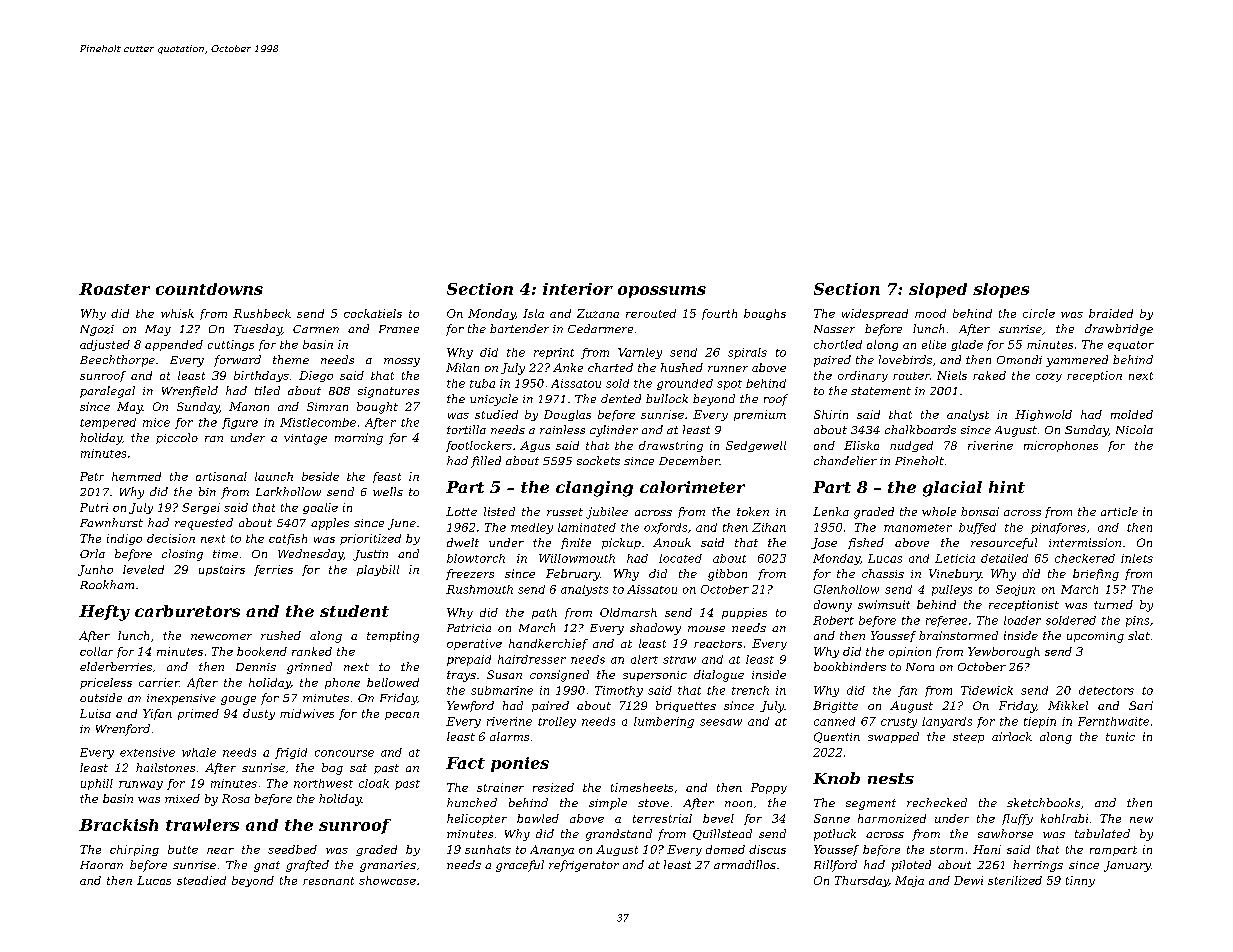 This page has width=1233, height=952. Describe the element at coordinates (209, 289) in the page. I see `countdowns` at that location.
